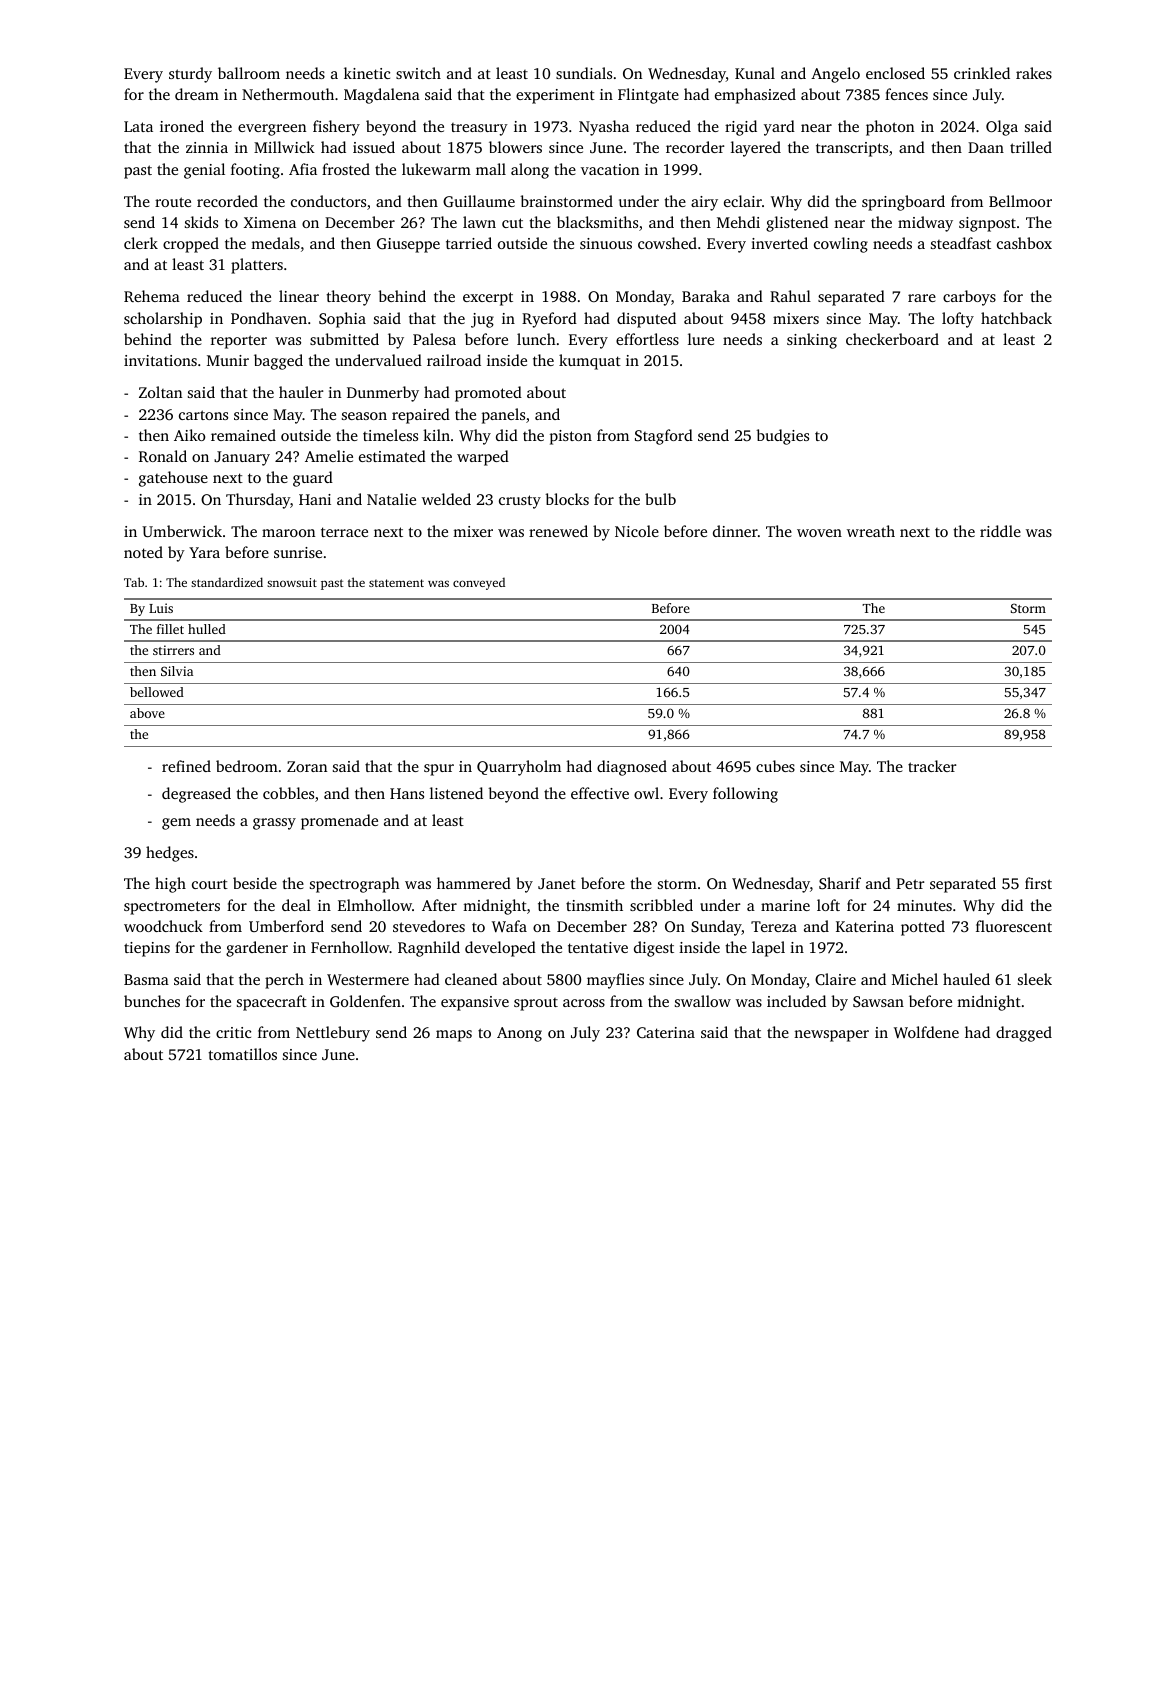 The width and height of the screenshot is (1176, 1703). Describe the element at coordinates (488, 299) in the screenshot. I see `excerpt` at that location.
